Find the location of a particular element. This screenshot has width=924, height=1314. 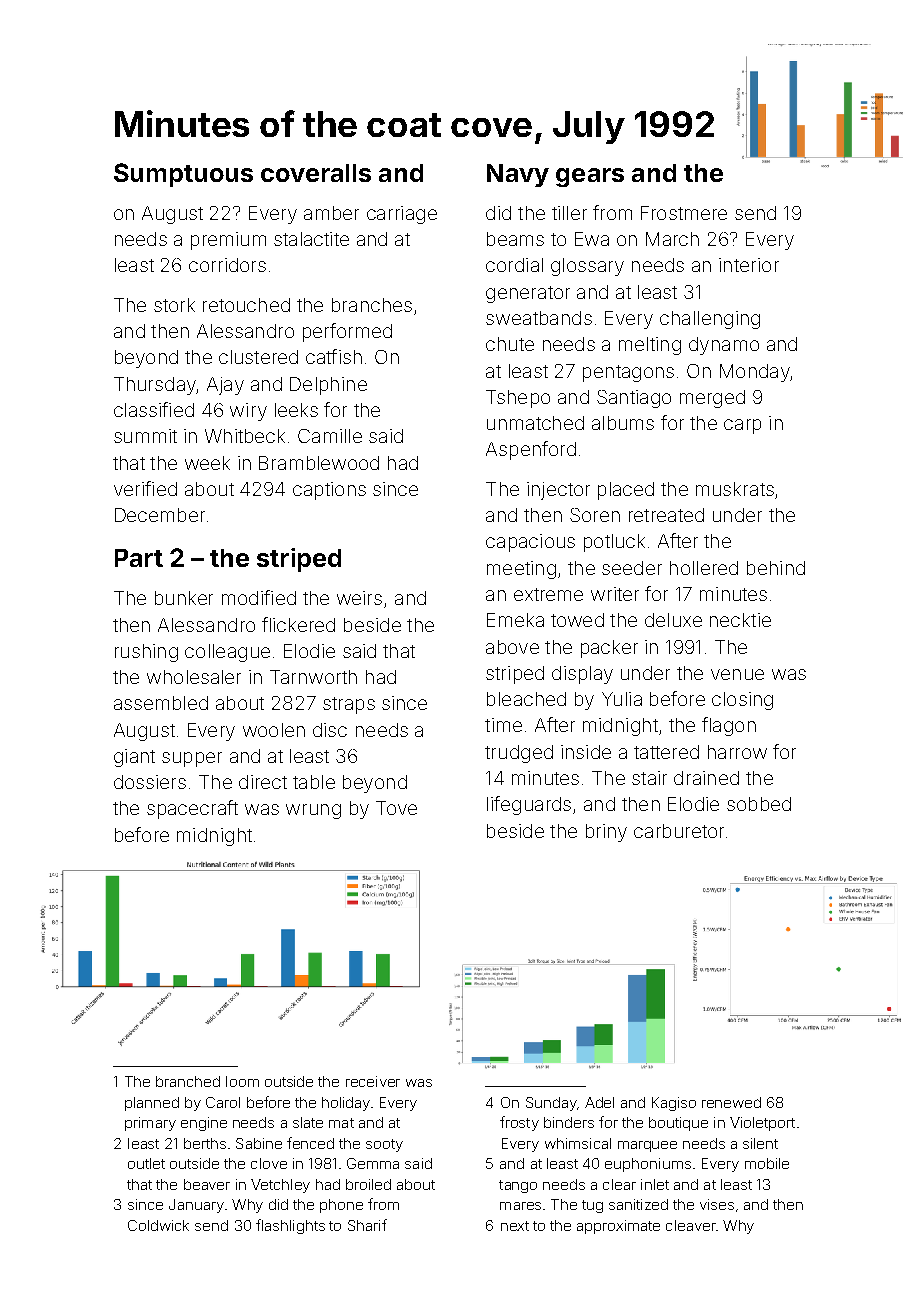

branched is located at coordinates (188, 1081).
